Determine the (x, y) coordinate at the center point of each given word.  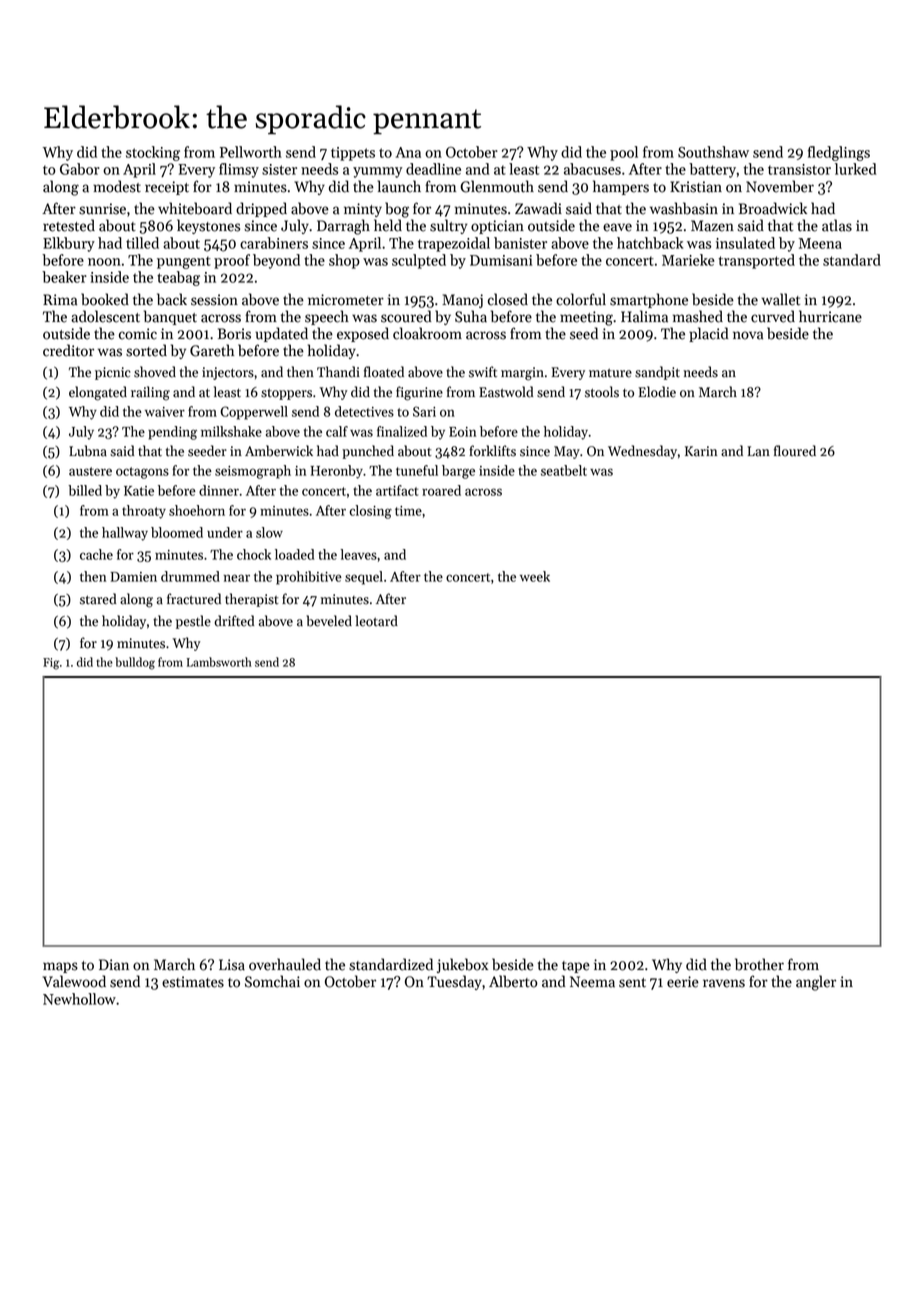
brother (759, 964)
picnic (113, 373)
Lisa (232, 965)
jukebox (462, 965)
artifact (397, 490)
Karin (701, 451)
